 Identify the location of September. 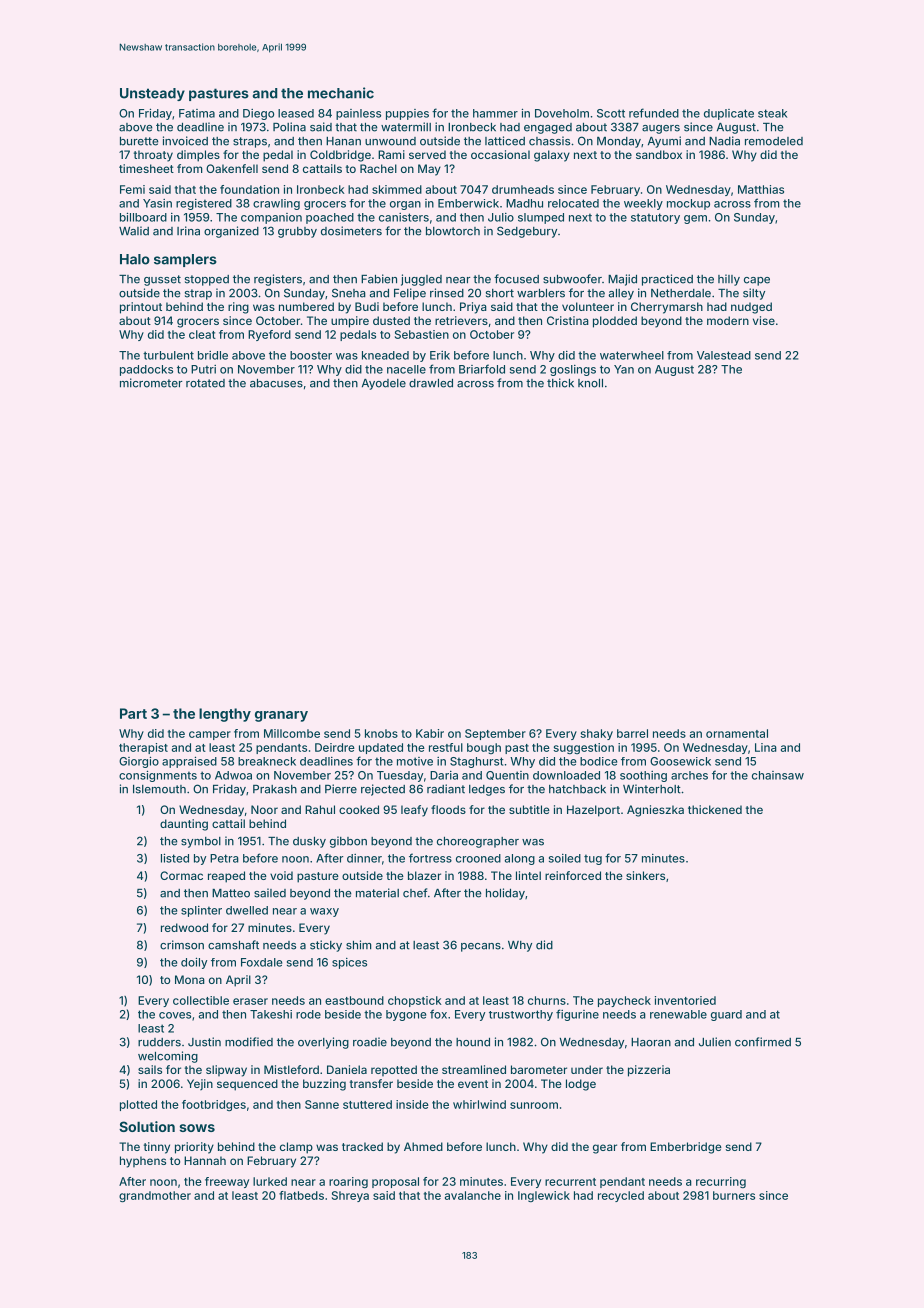
(495, 734).
